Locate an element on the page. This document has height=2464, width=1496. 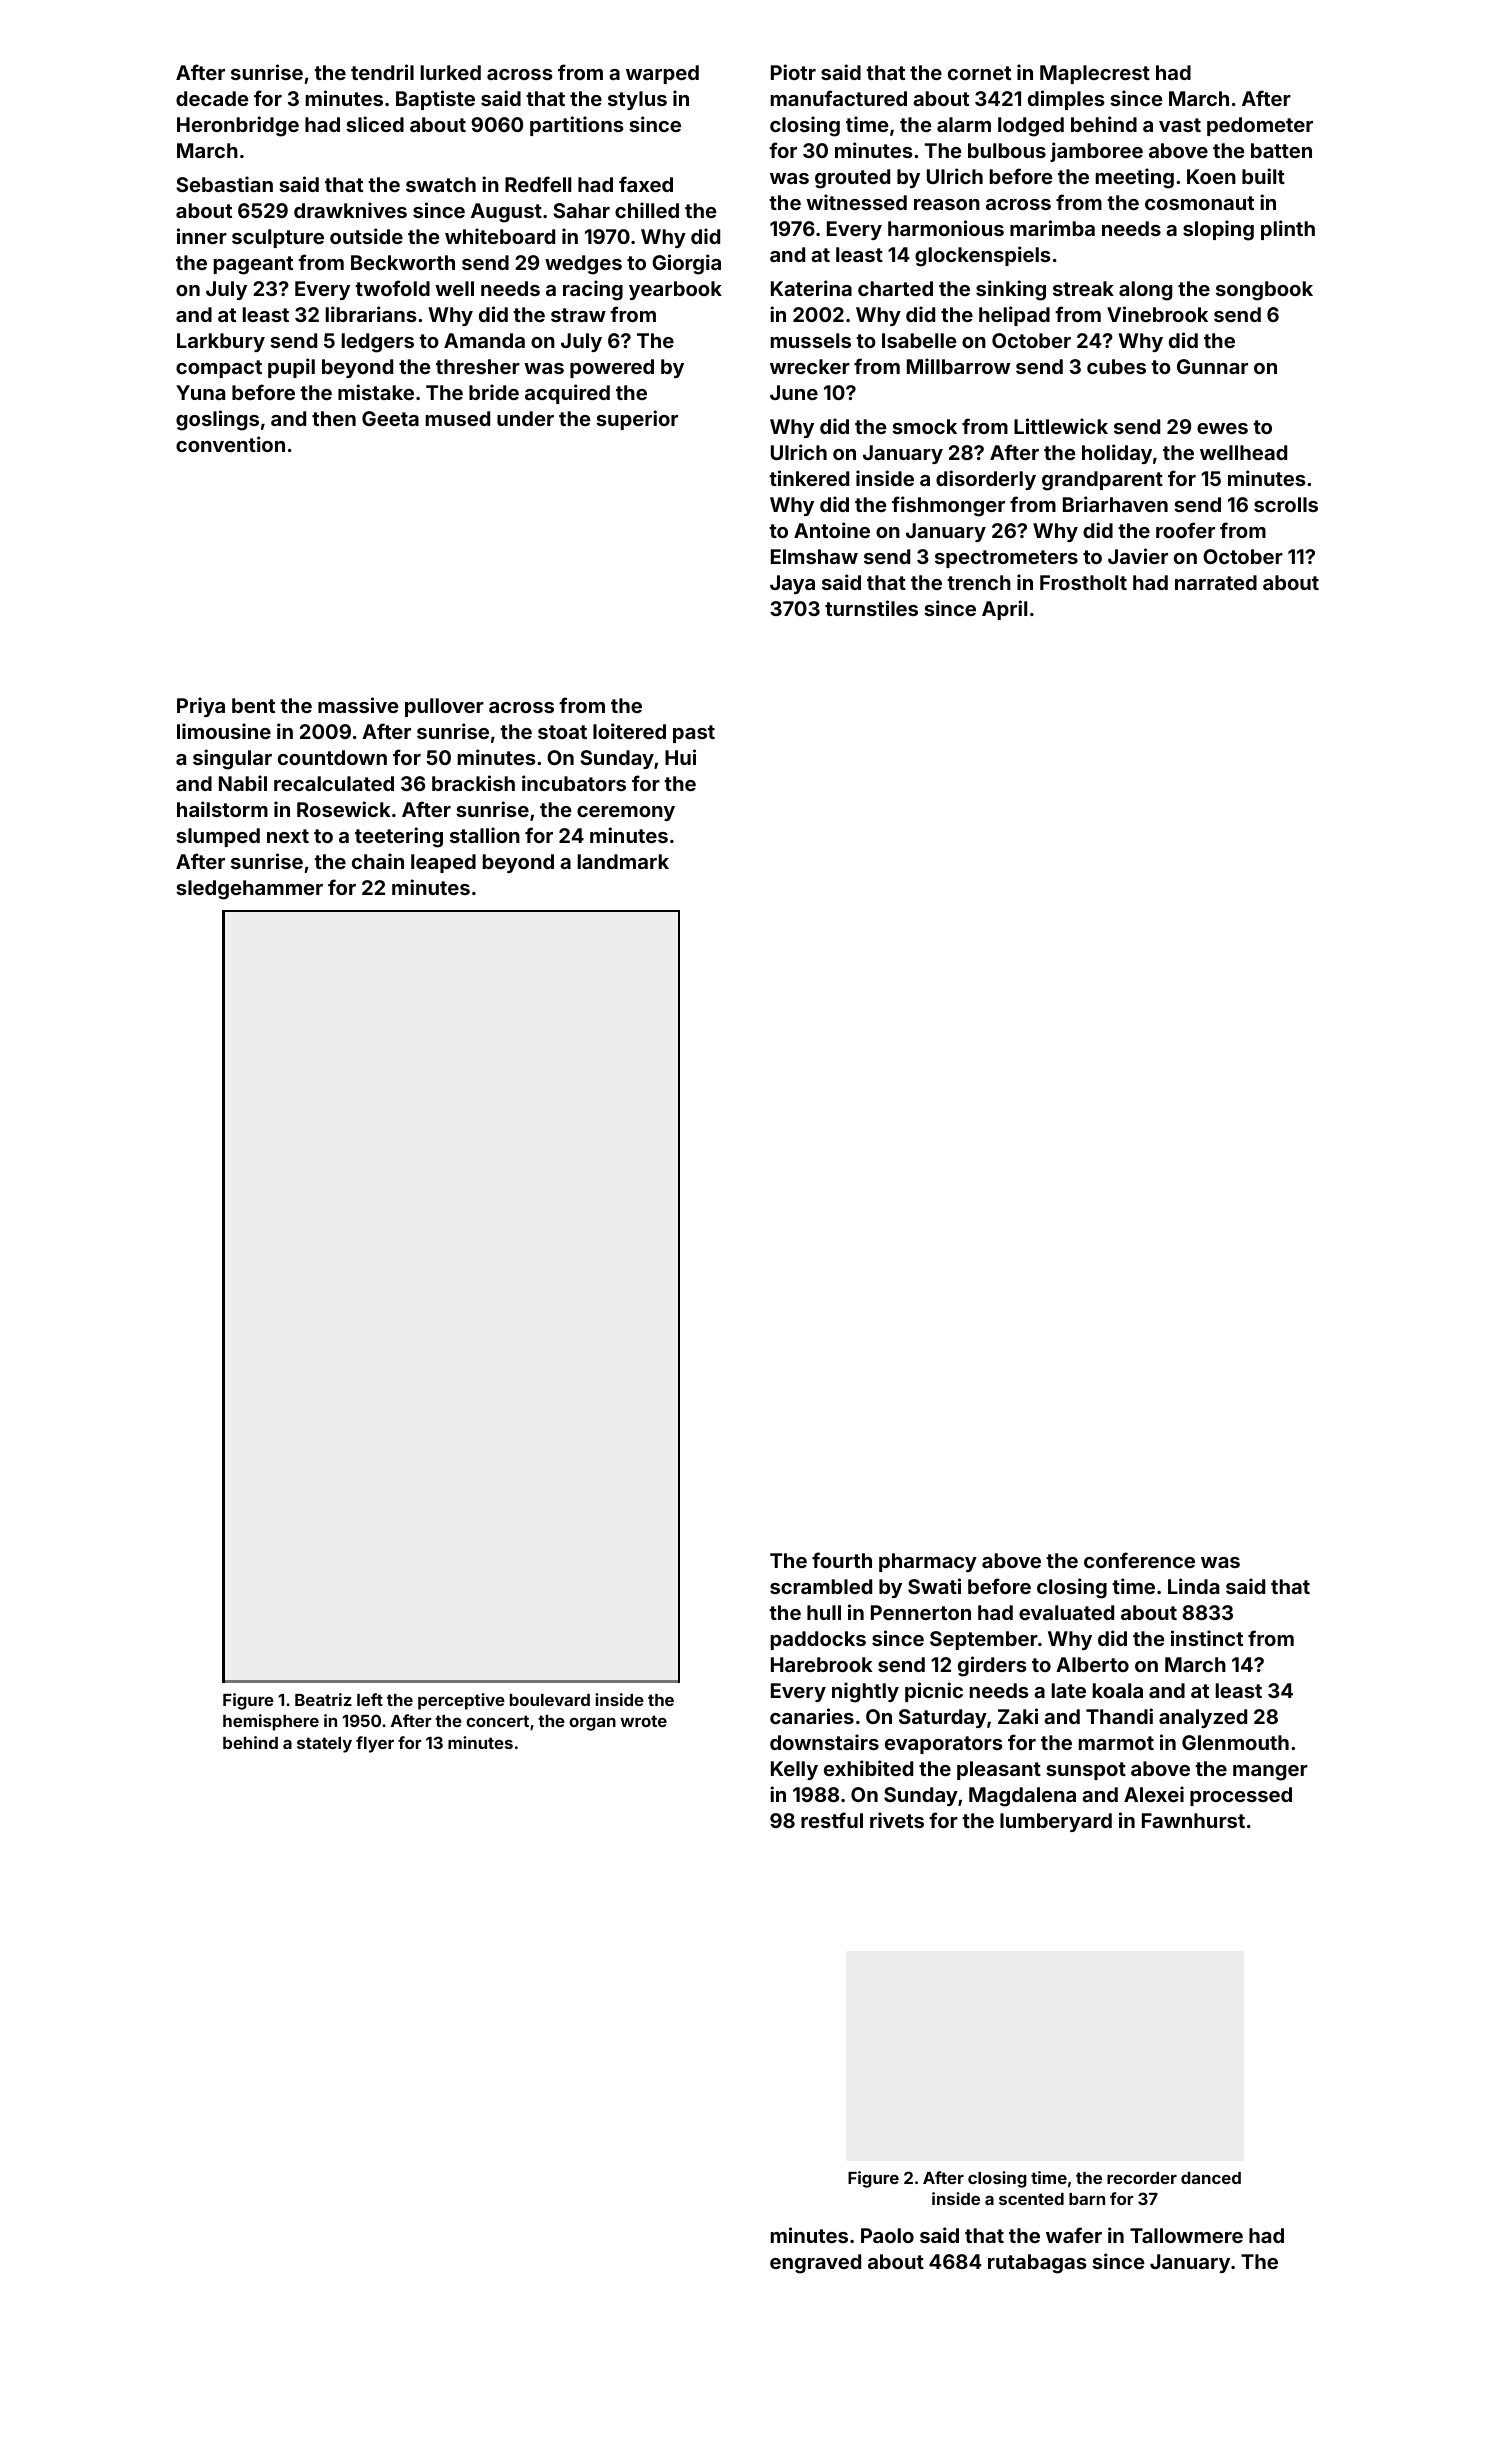
flyer is located at coordinates (375, 1744).
